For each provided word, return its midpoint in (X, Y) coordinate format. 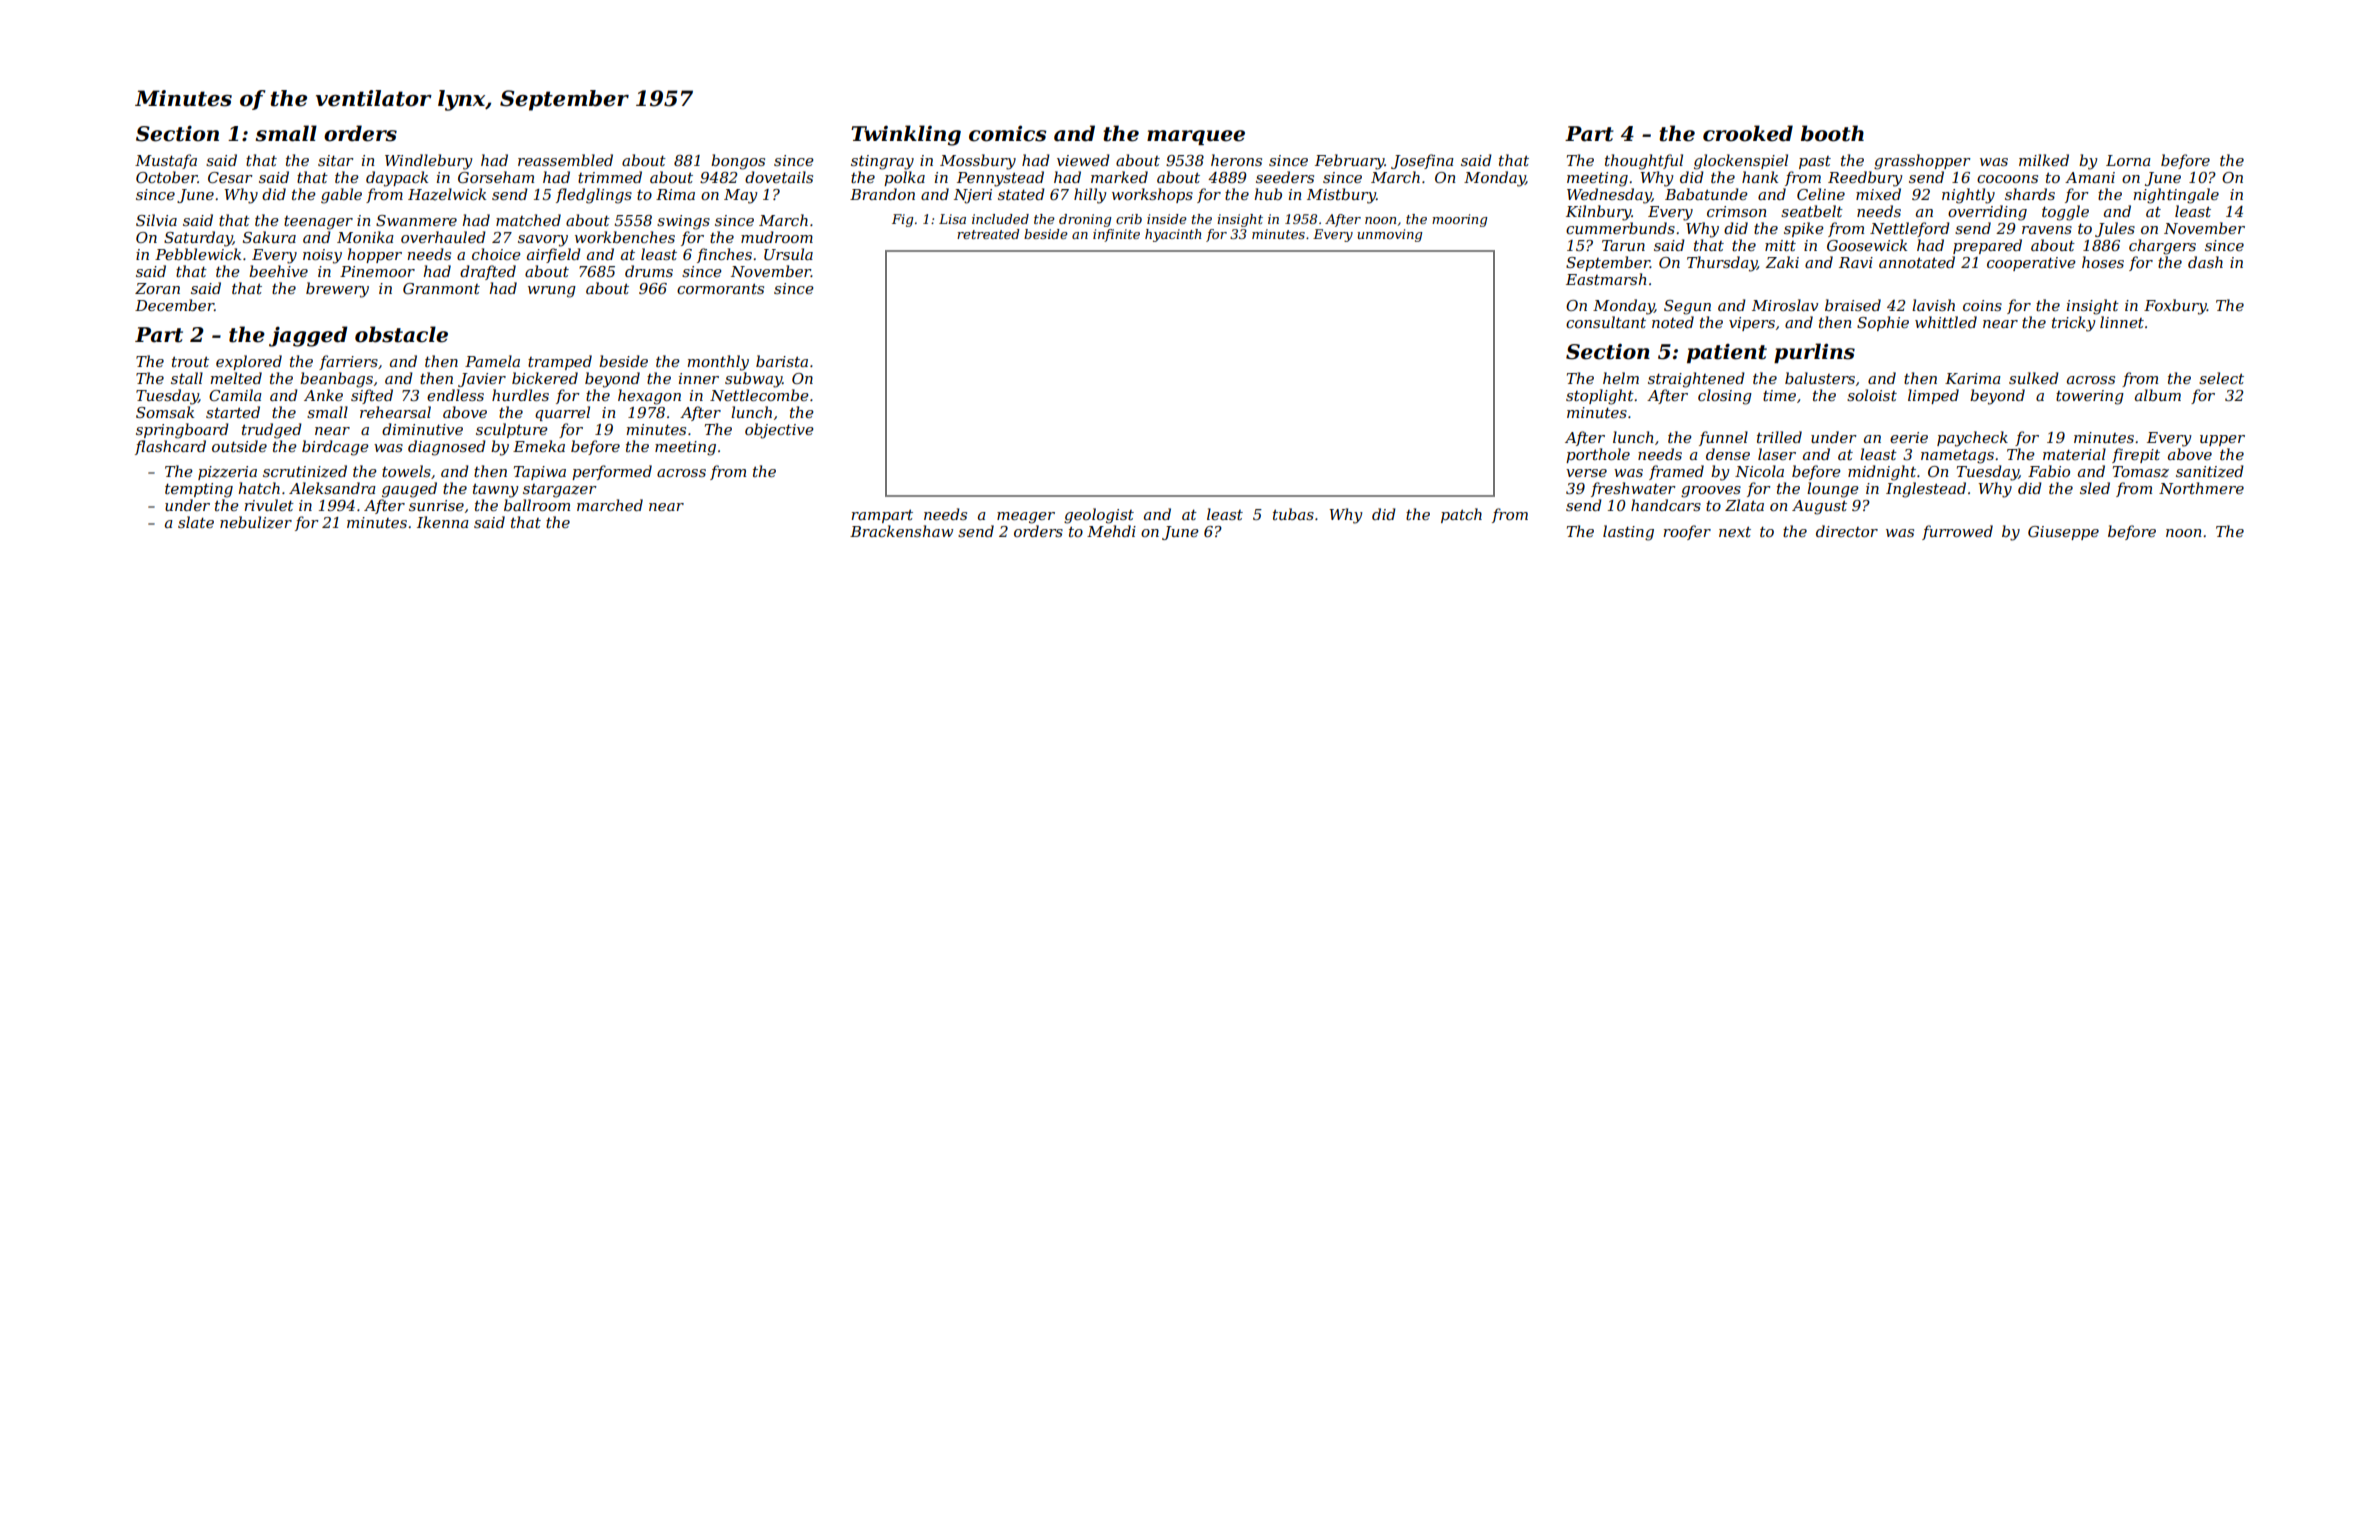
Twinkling (906, 135)
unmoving (1389, 235)
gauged (409, 490)
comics (1007, 133)
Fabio (2049, 471)
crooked (1748, 133)
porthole (1598, 455)
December (174, 305)
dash (2205, 262)
